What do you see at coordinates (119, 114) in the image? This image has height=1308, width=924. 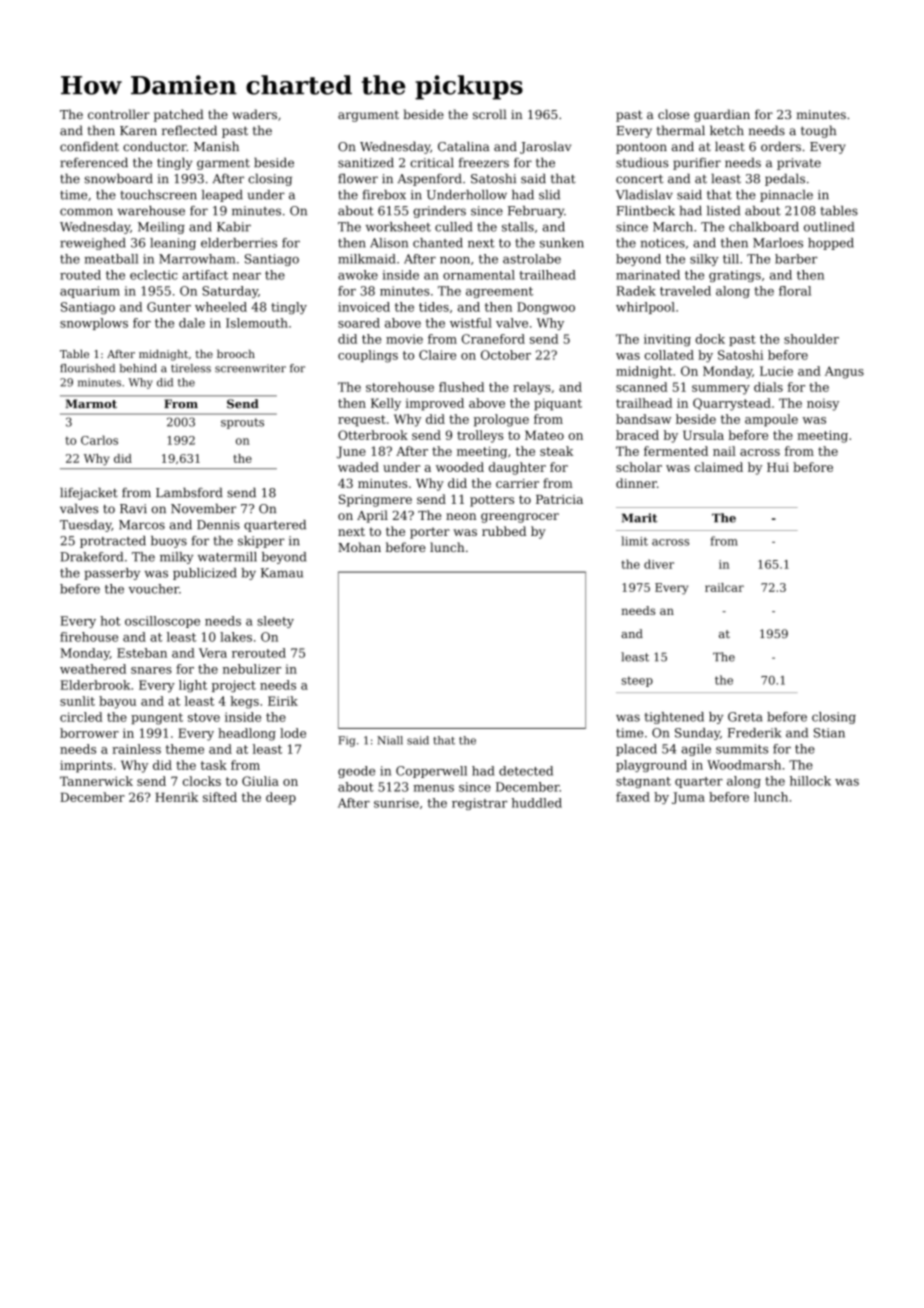 I see `controller` at bounding box center [119, 114].
